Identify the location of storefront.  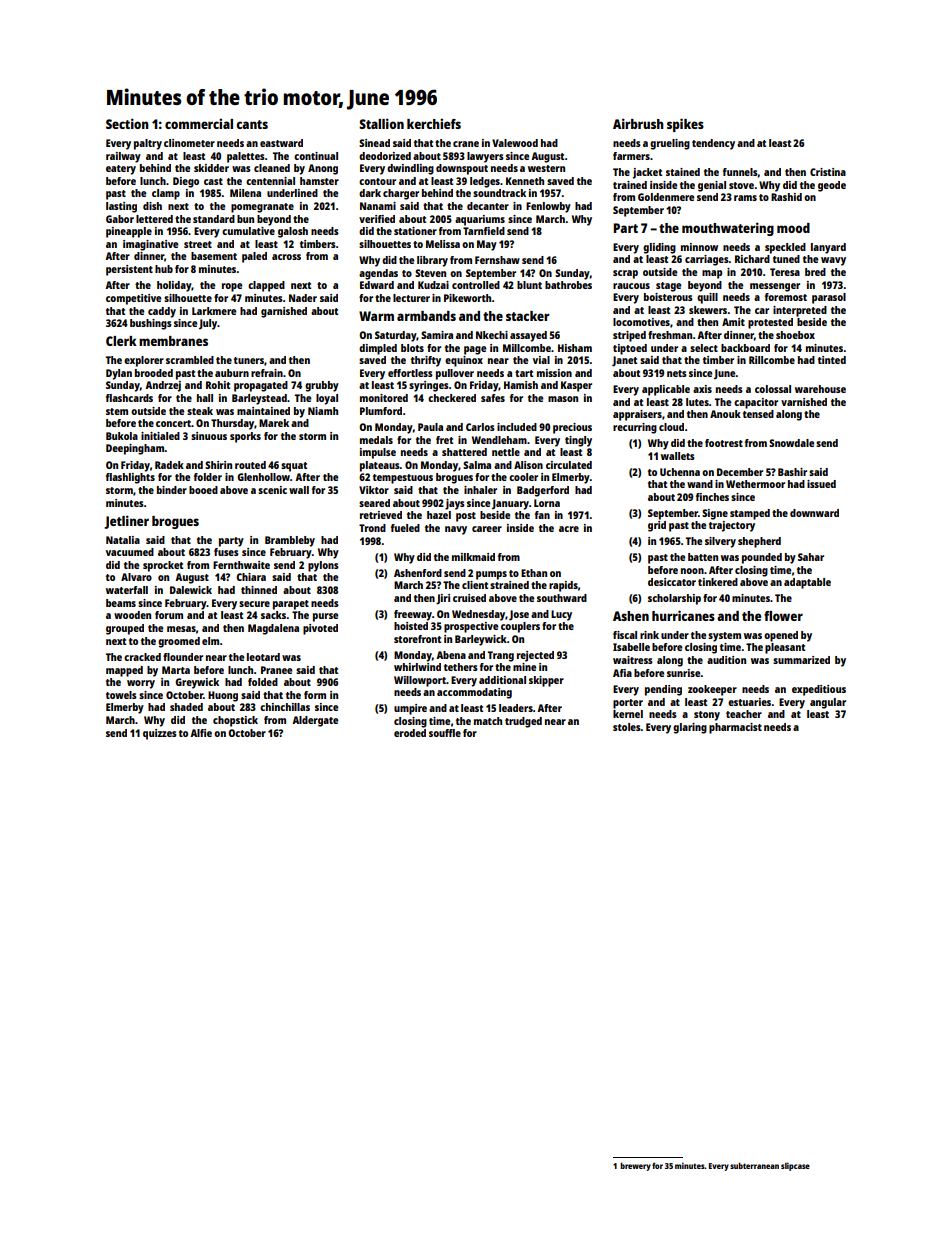
(417, 639).
